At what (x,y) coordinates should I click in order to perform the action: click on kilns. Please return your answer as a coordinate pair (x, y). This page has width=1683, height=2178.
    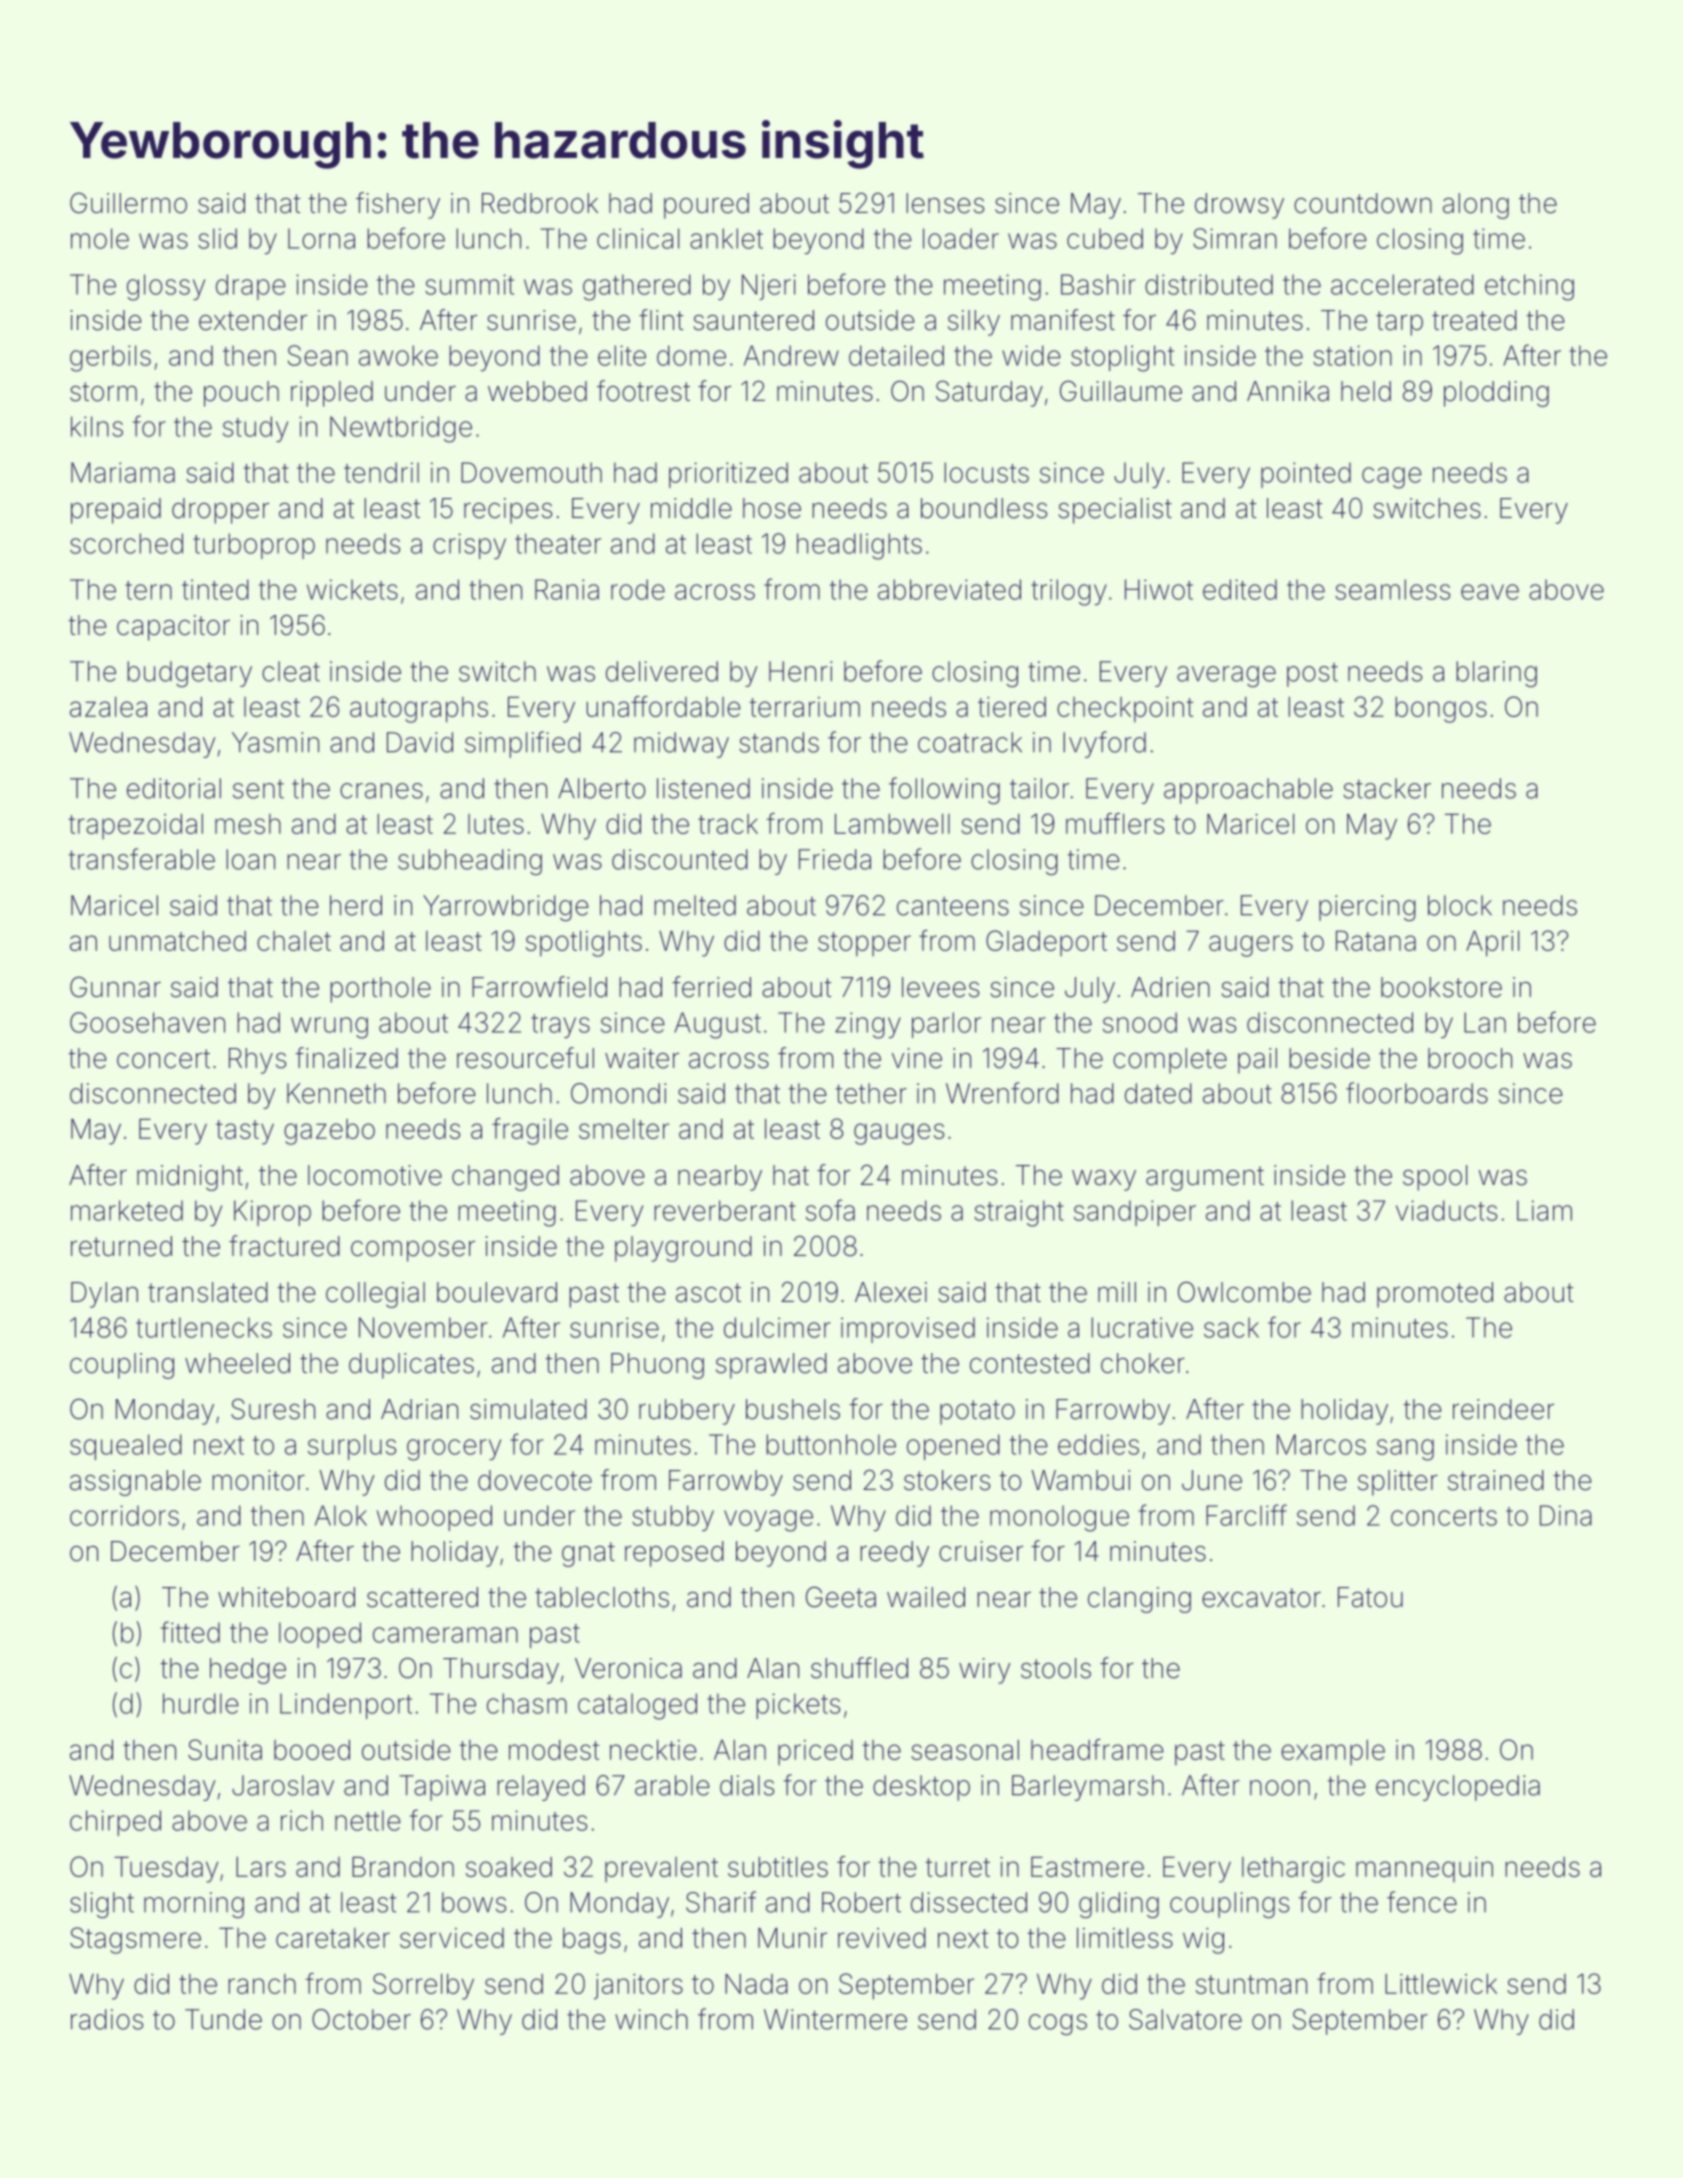
    Looking at the image, I should click on (97, 426).
